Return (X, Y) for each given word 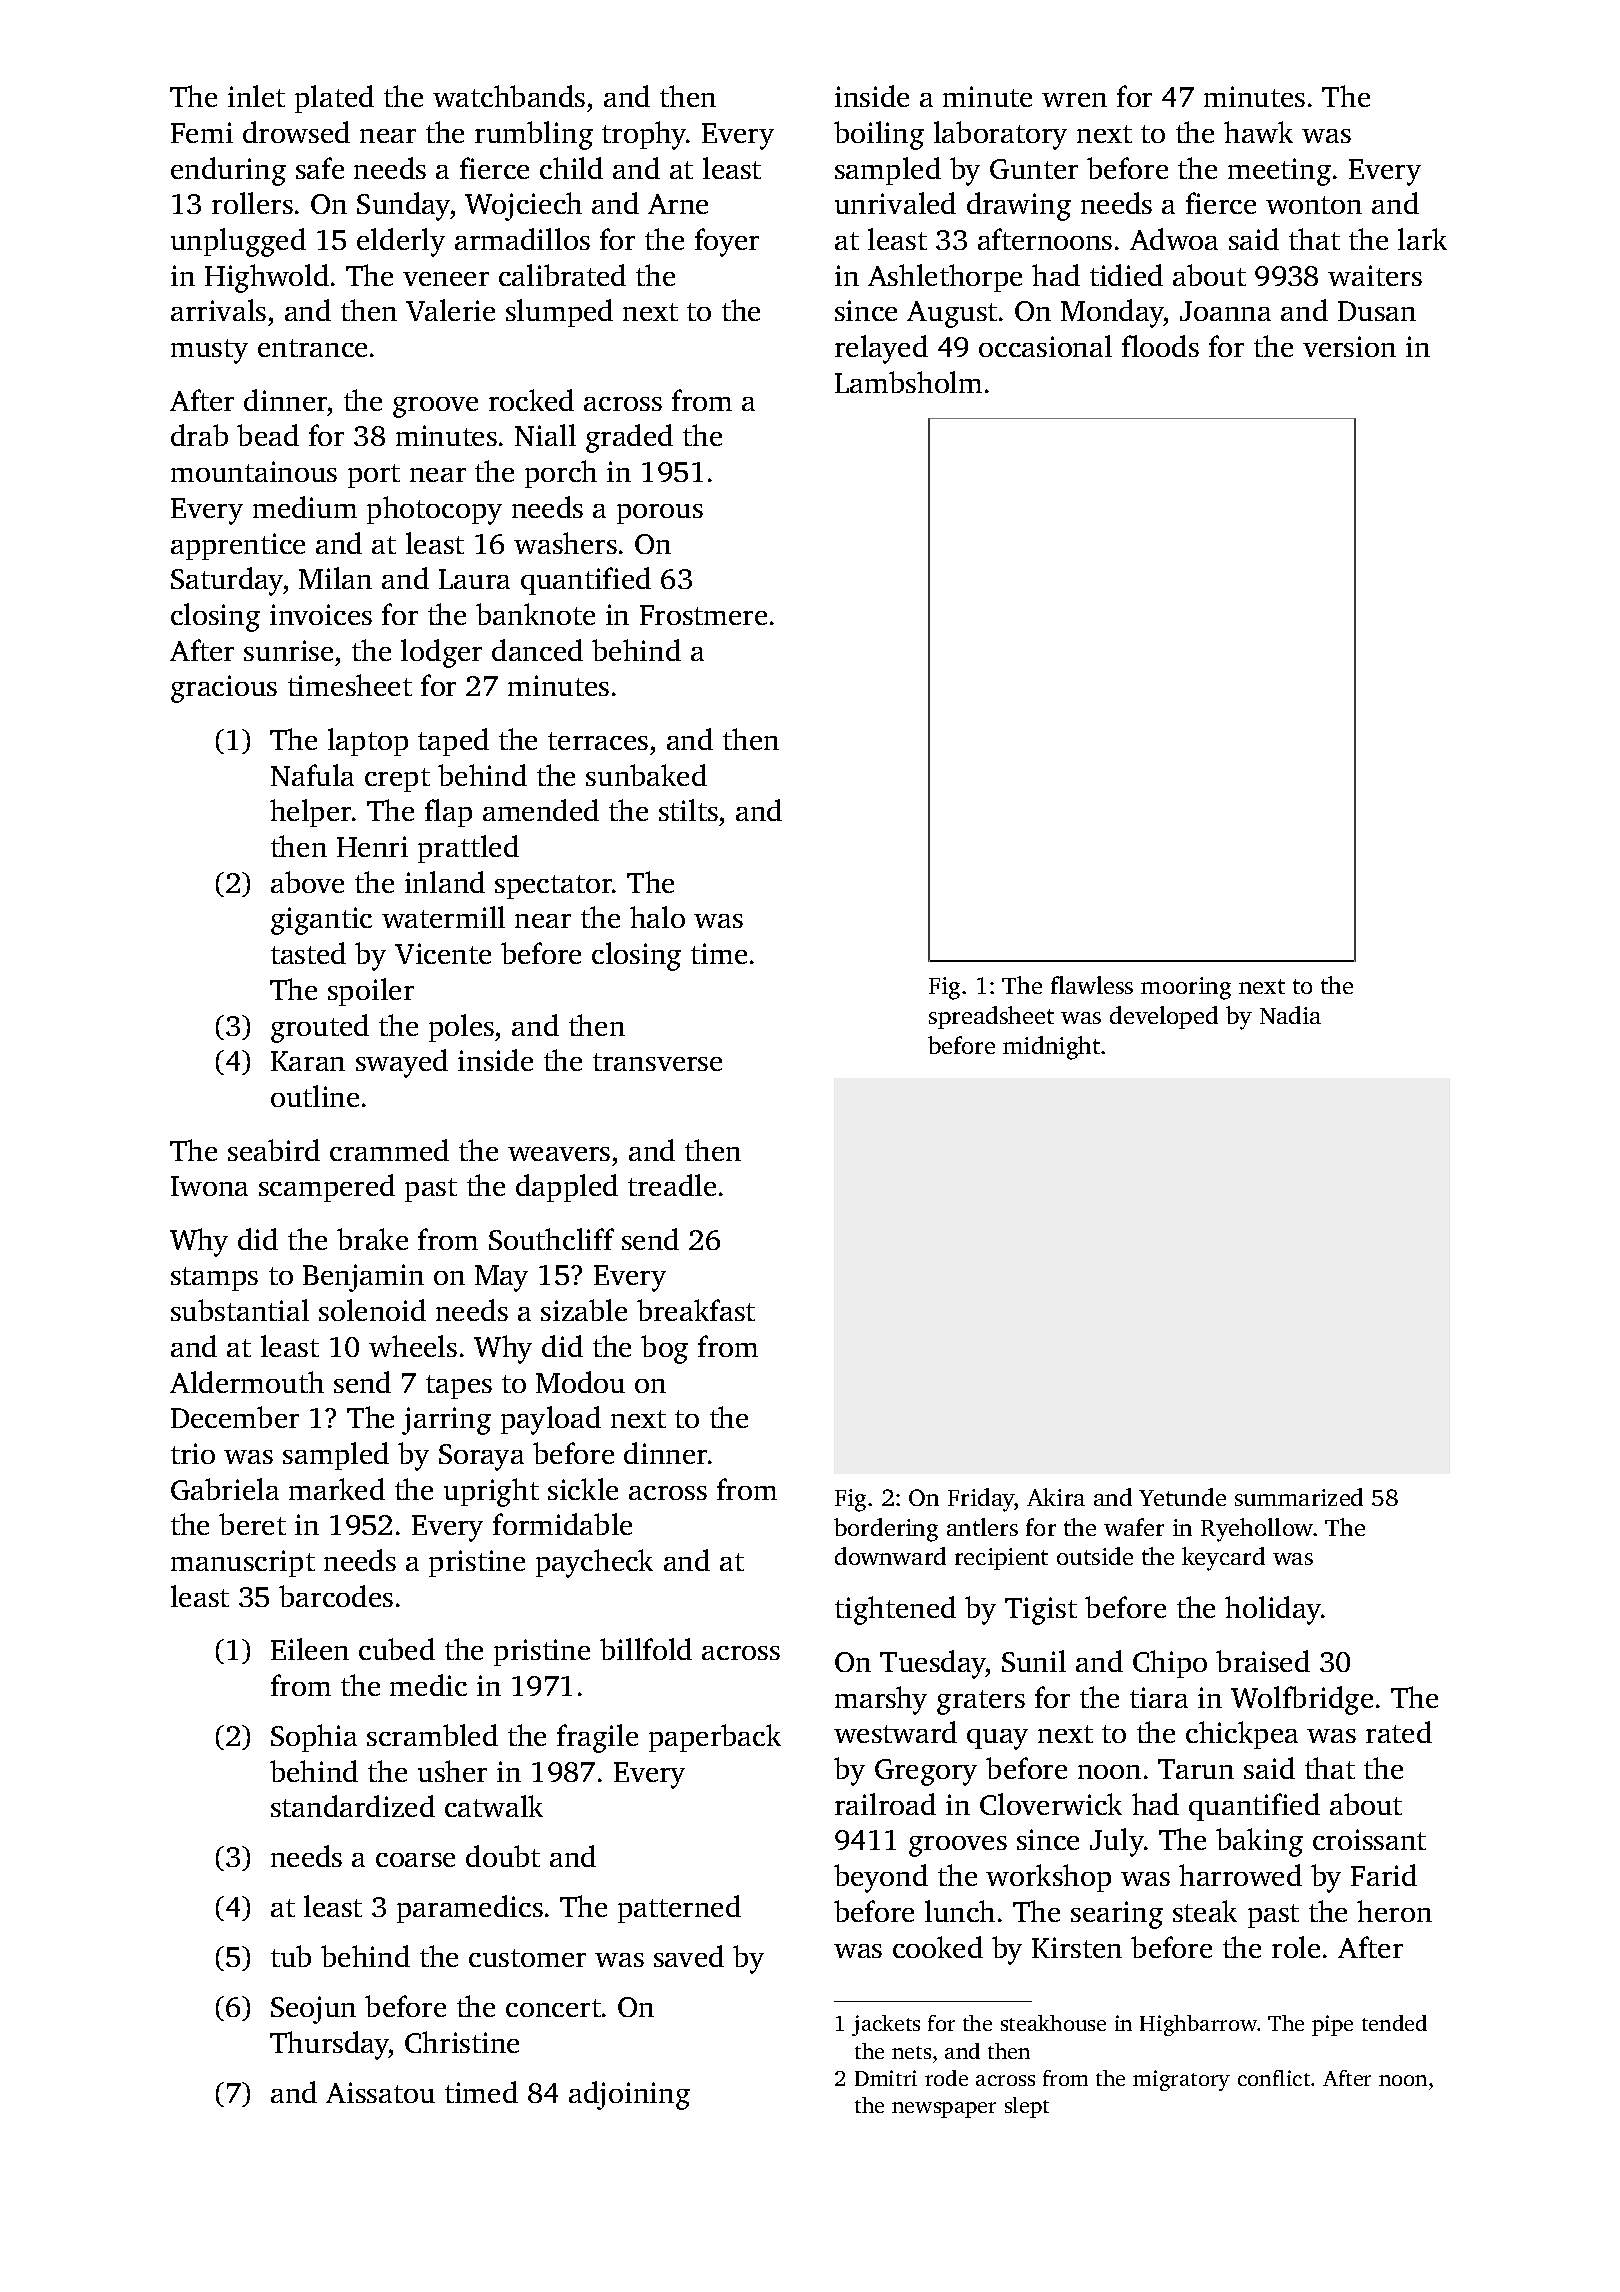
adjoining (629, 2095)
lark (1422, 239)
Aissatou (380, 2092)
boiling (879, 135)
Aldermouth (247, 1382)
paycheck (594, 1563)
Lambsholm (908, 382)
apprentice (238, 546)
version (1349, 346)
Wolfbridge (1302, 1700)
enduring (228, 171)
